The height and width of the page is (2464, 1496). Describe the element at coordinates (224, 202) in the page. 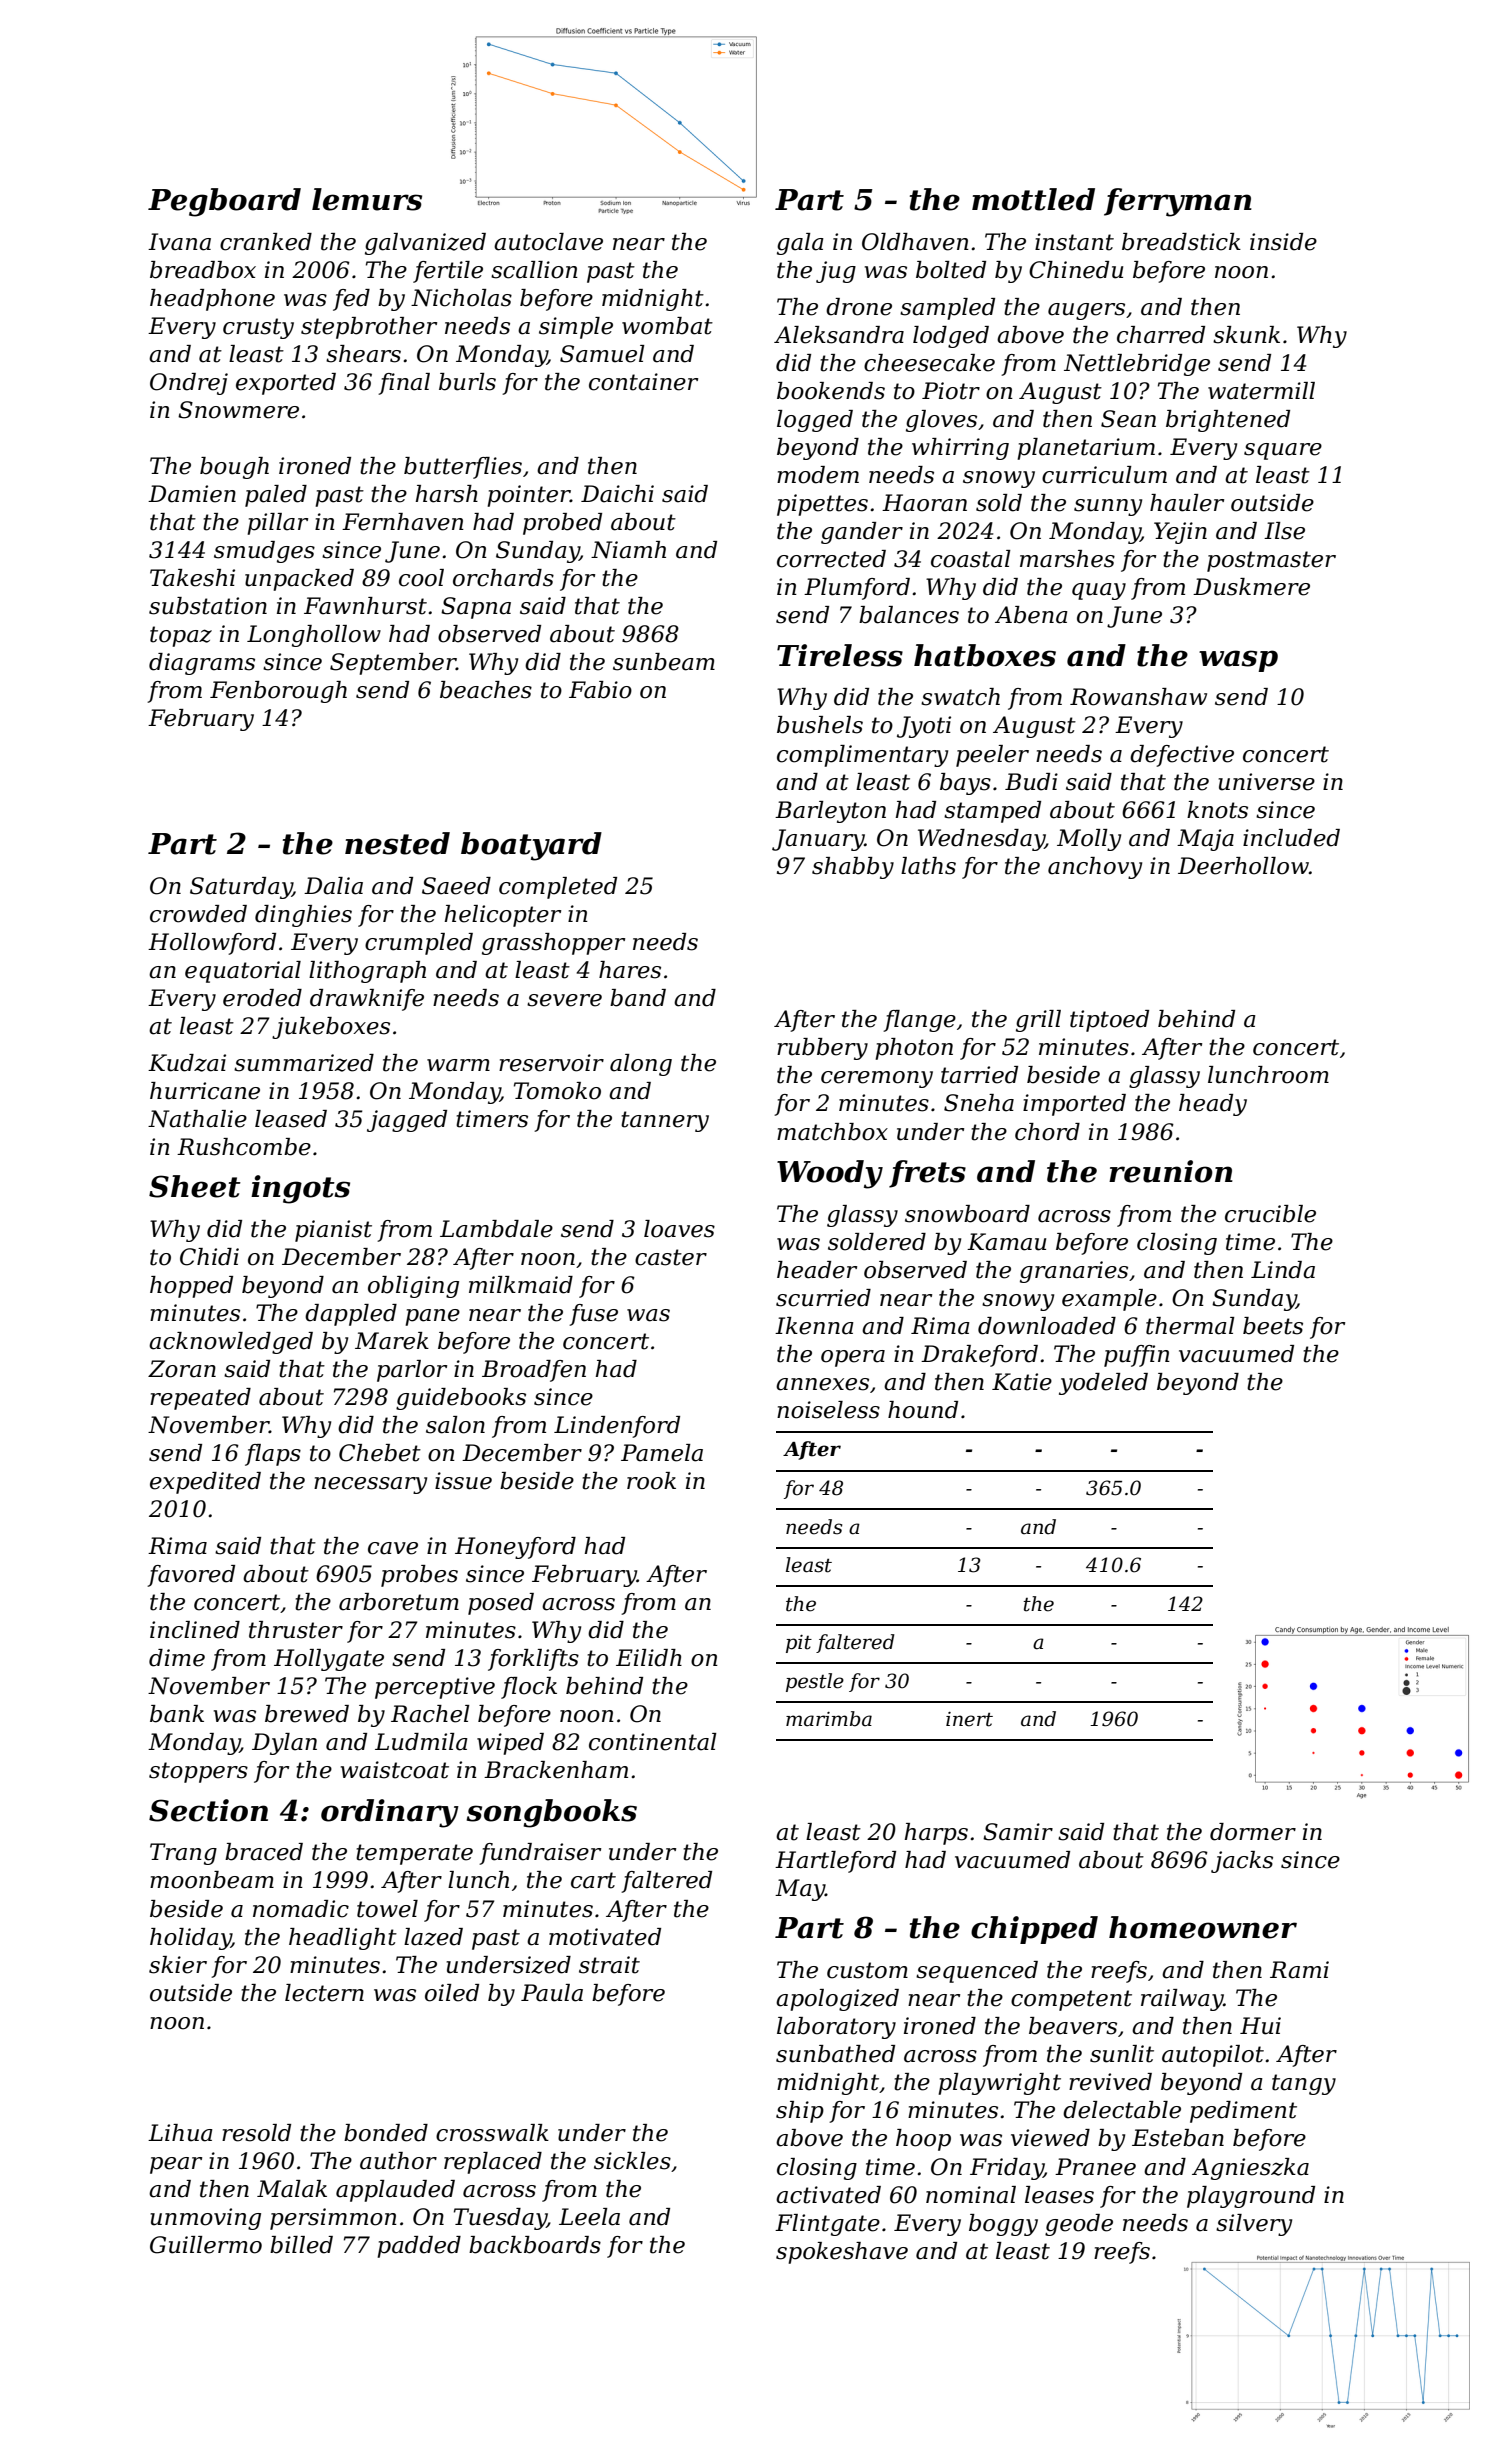

I see `Pegboard` at that location.
